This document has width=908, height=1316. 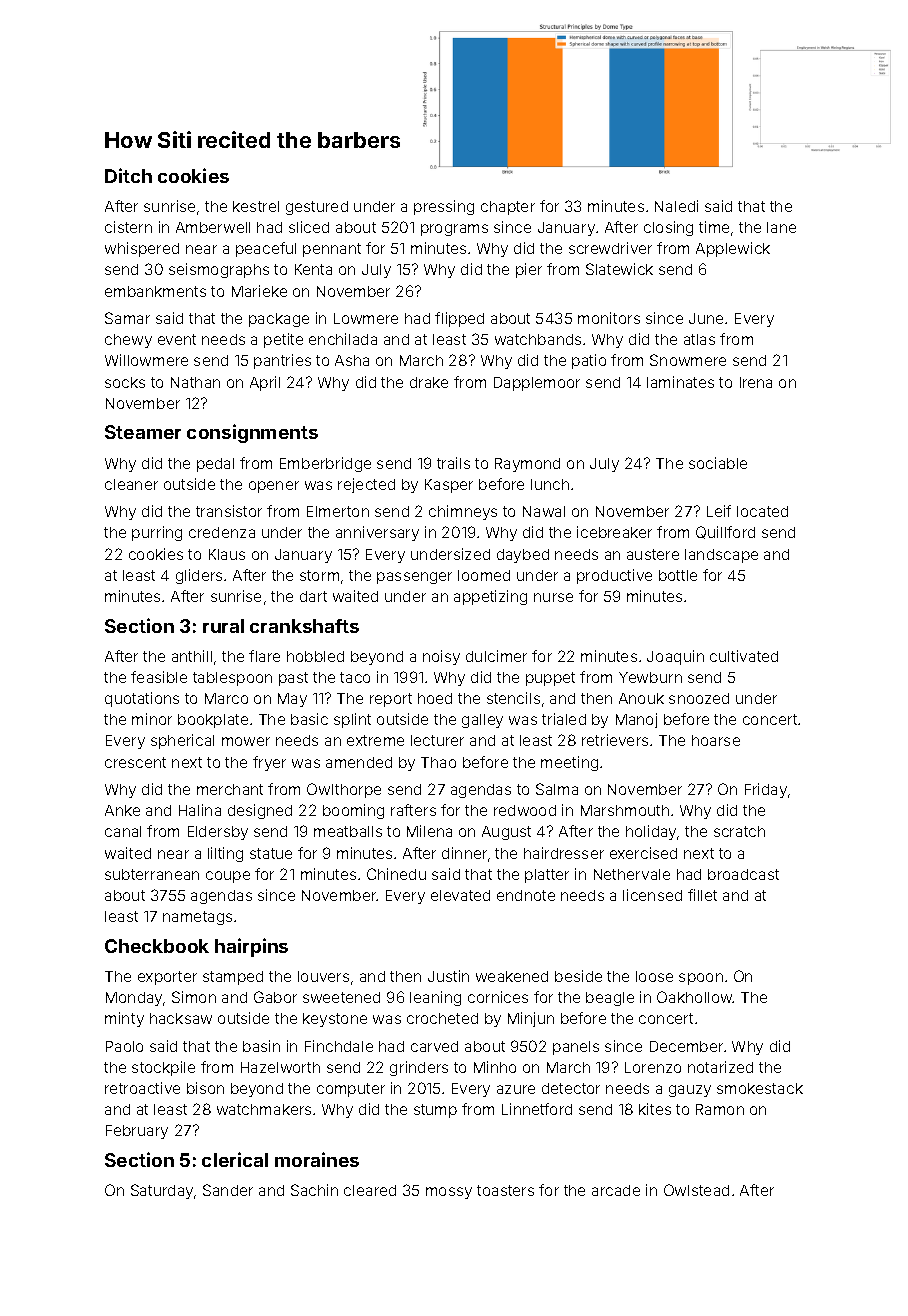 What do you see at coordinates (702, 895) in the document?
I see `fillet` at bounding box center [702, 895].
